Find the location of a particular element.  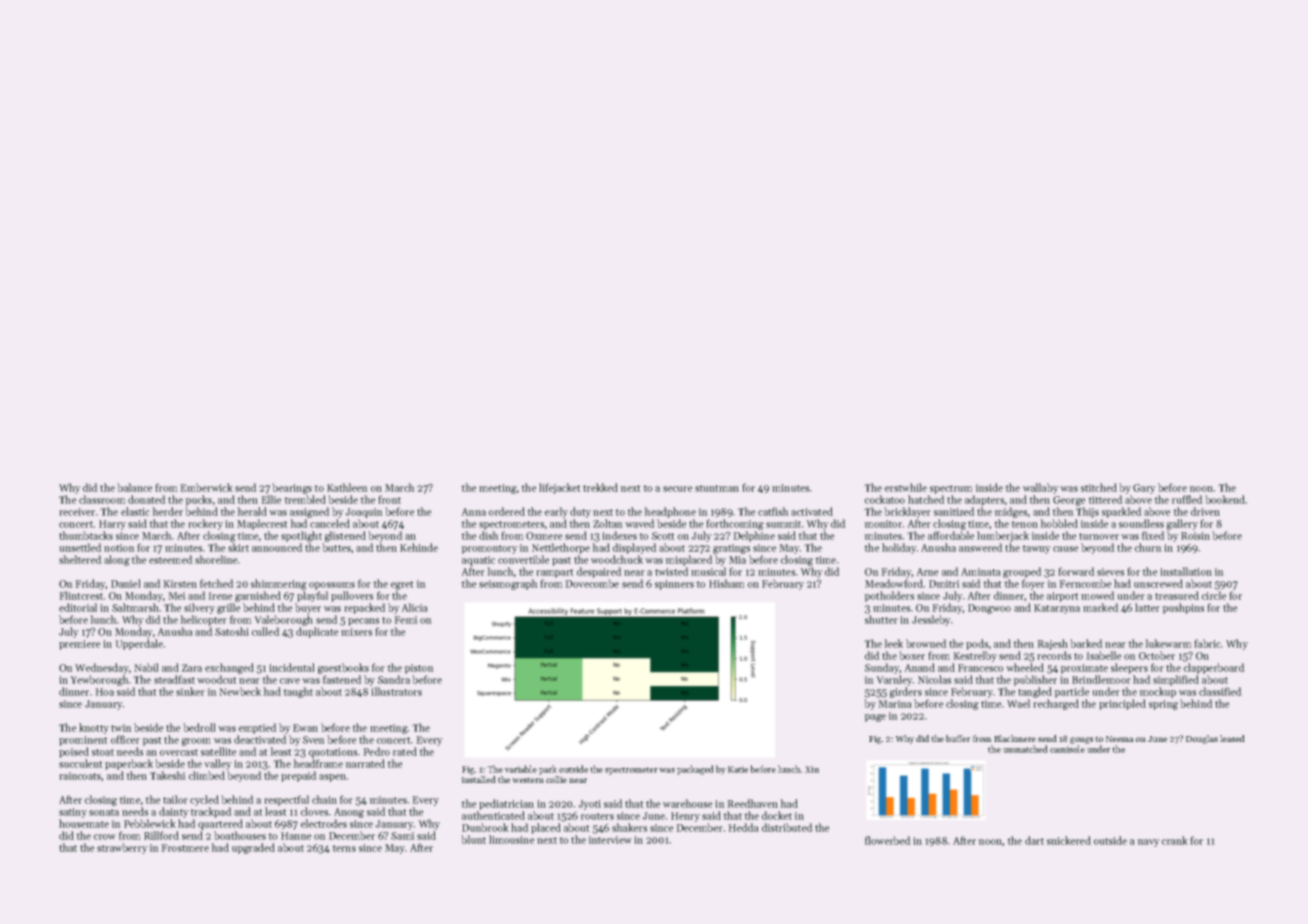

premiere is located at coordinates (79, 645).
